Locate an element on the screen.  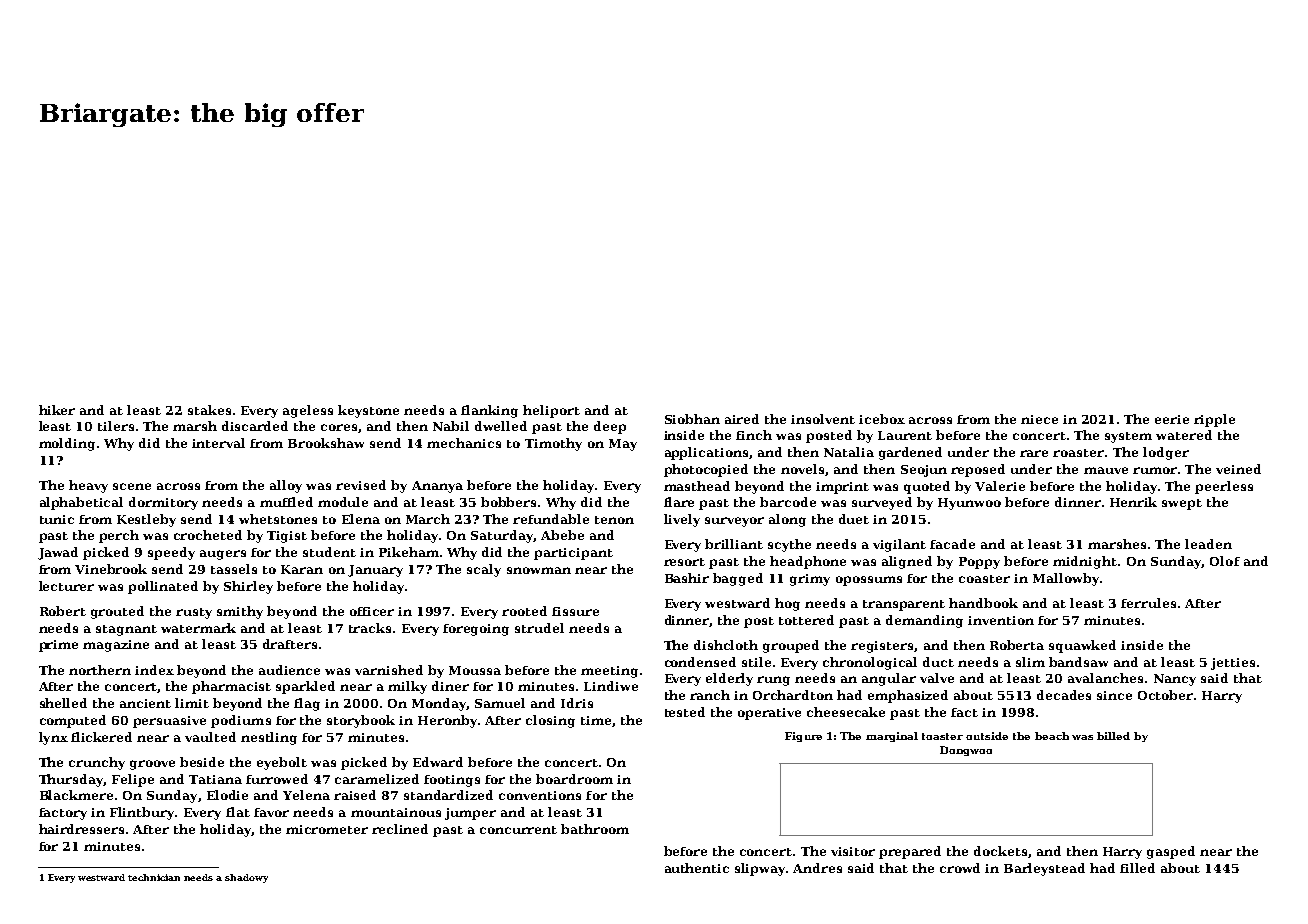
peerless is located at coordinates (1224, 487).
